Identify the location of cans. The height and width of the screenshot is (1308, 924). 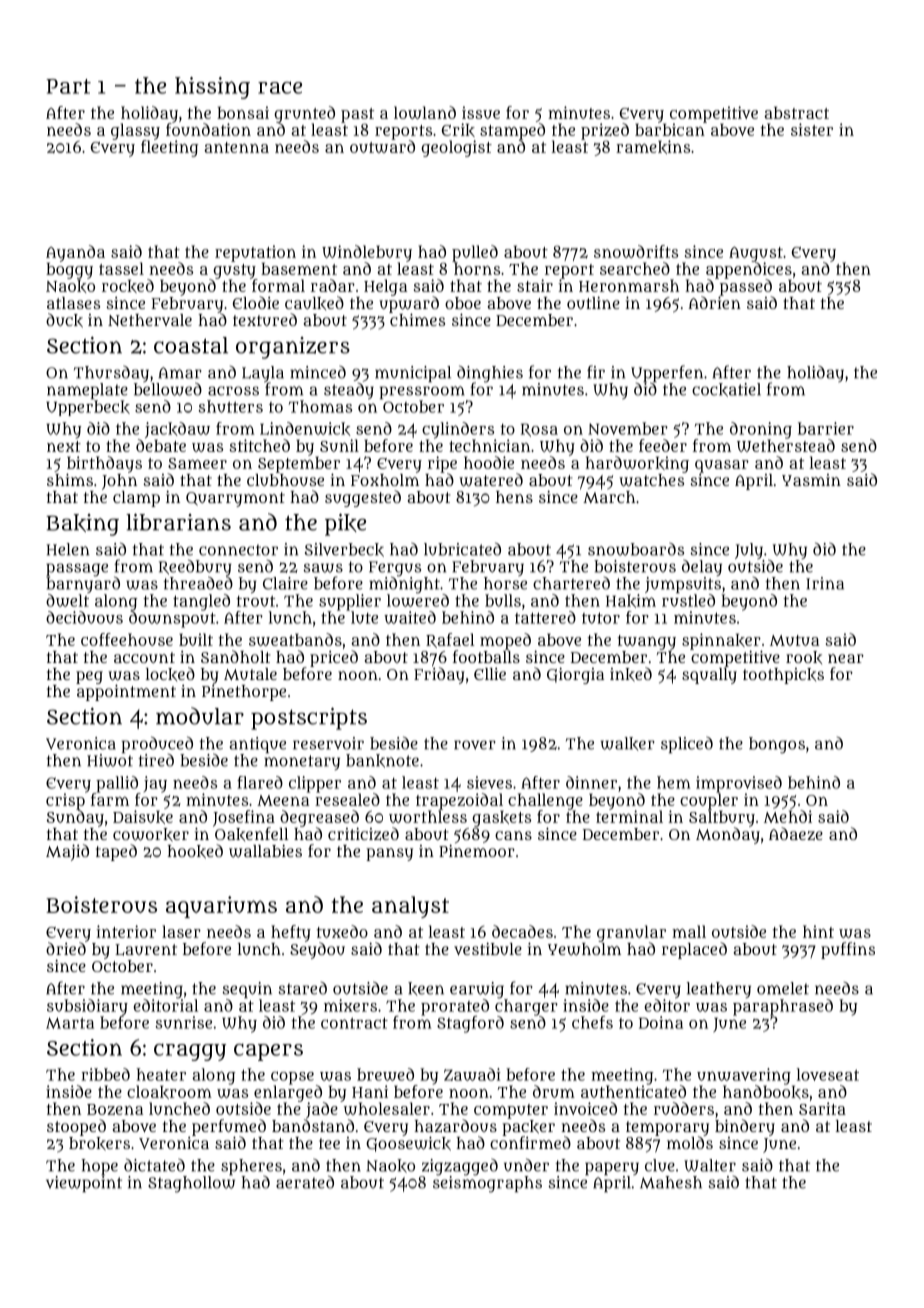
(513, 835).
